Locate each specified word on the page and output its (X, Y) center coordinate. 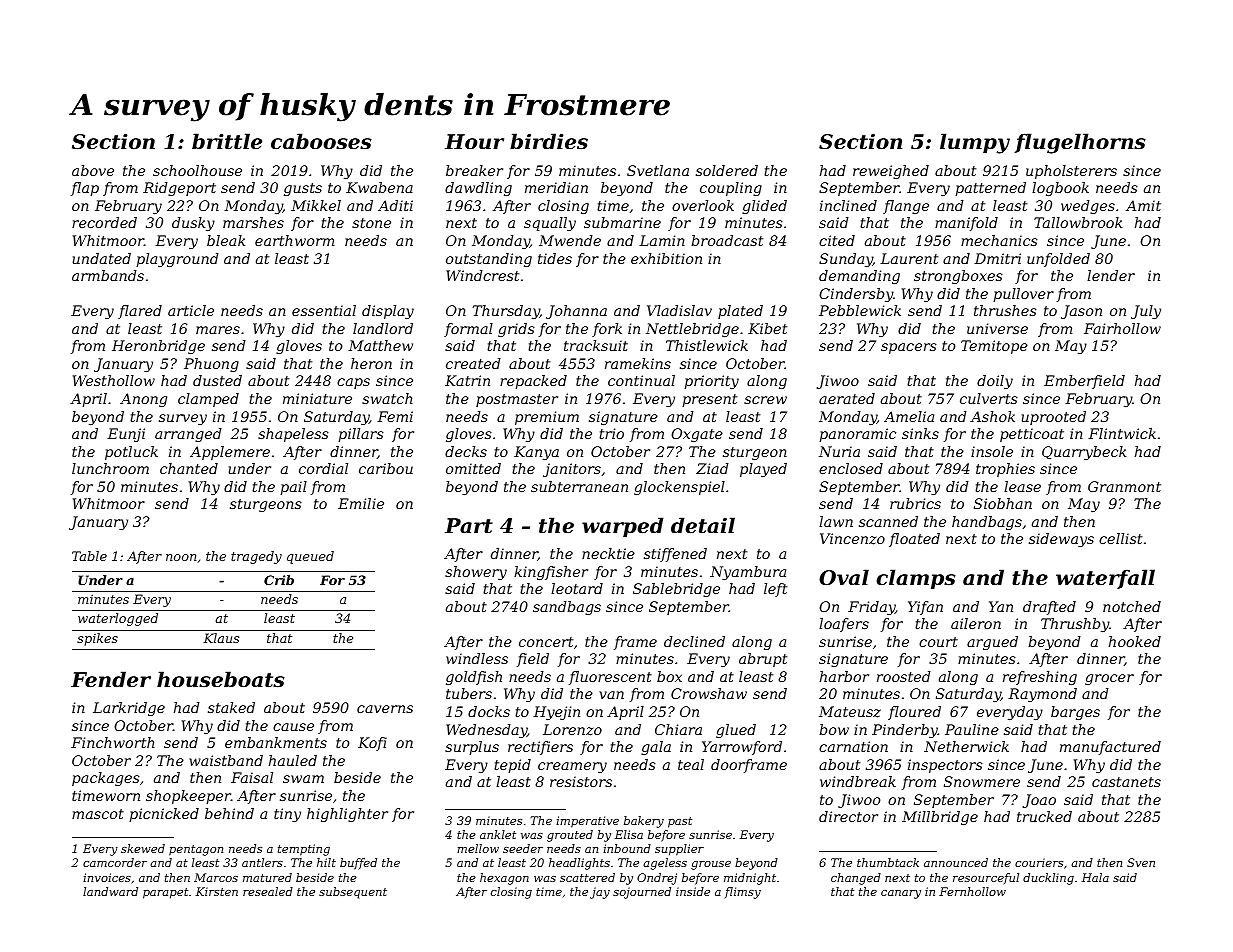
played (763, 470)
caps (353, 383)
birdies (549, 141)
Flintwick (1122, 433)
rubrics (915, 503)
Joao (1039, 801)
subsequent (353, 893)
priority (711, 382)
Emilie (361, 503)
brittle (227, 141)
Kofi (372, 744)
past (680, 822)
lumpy (975, 143)
